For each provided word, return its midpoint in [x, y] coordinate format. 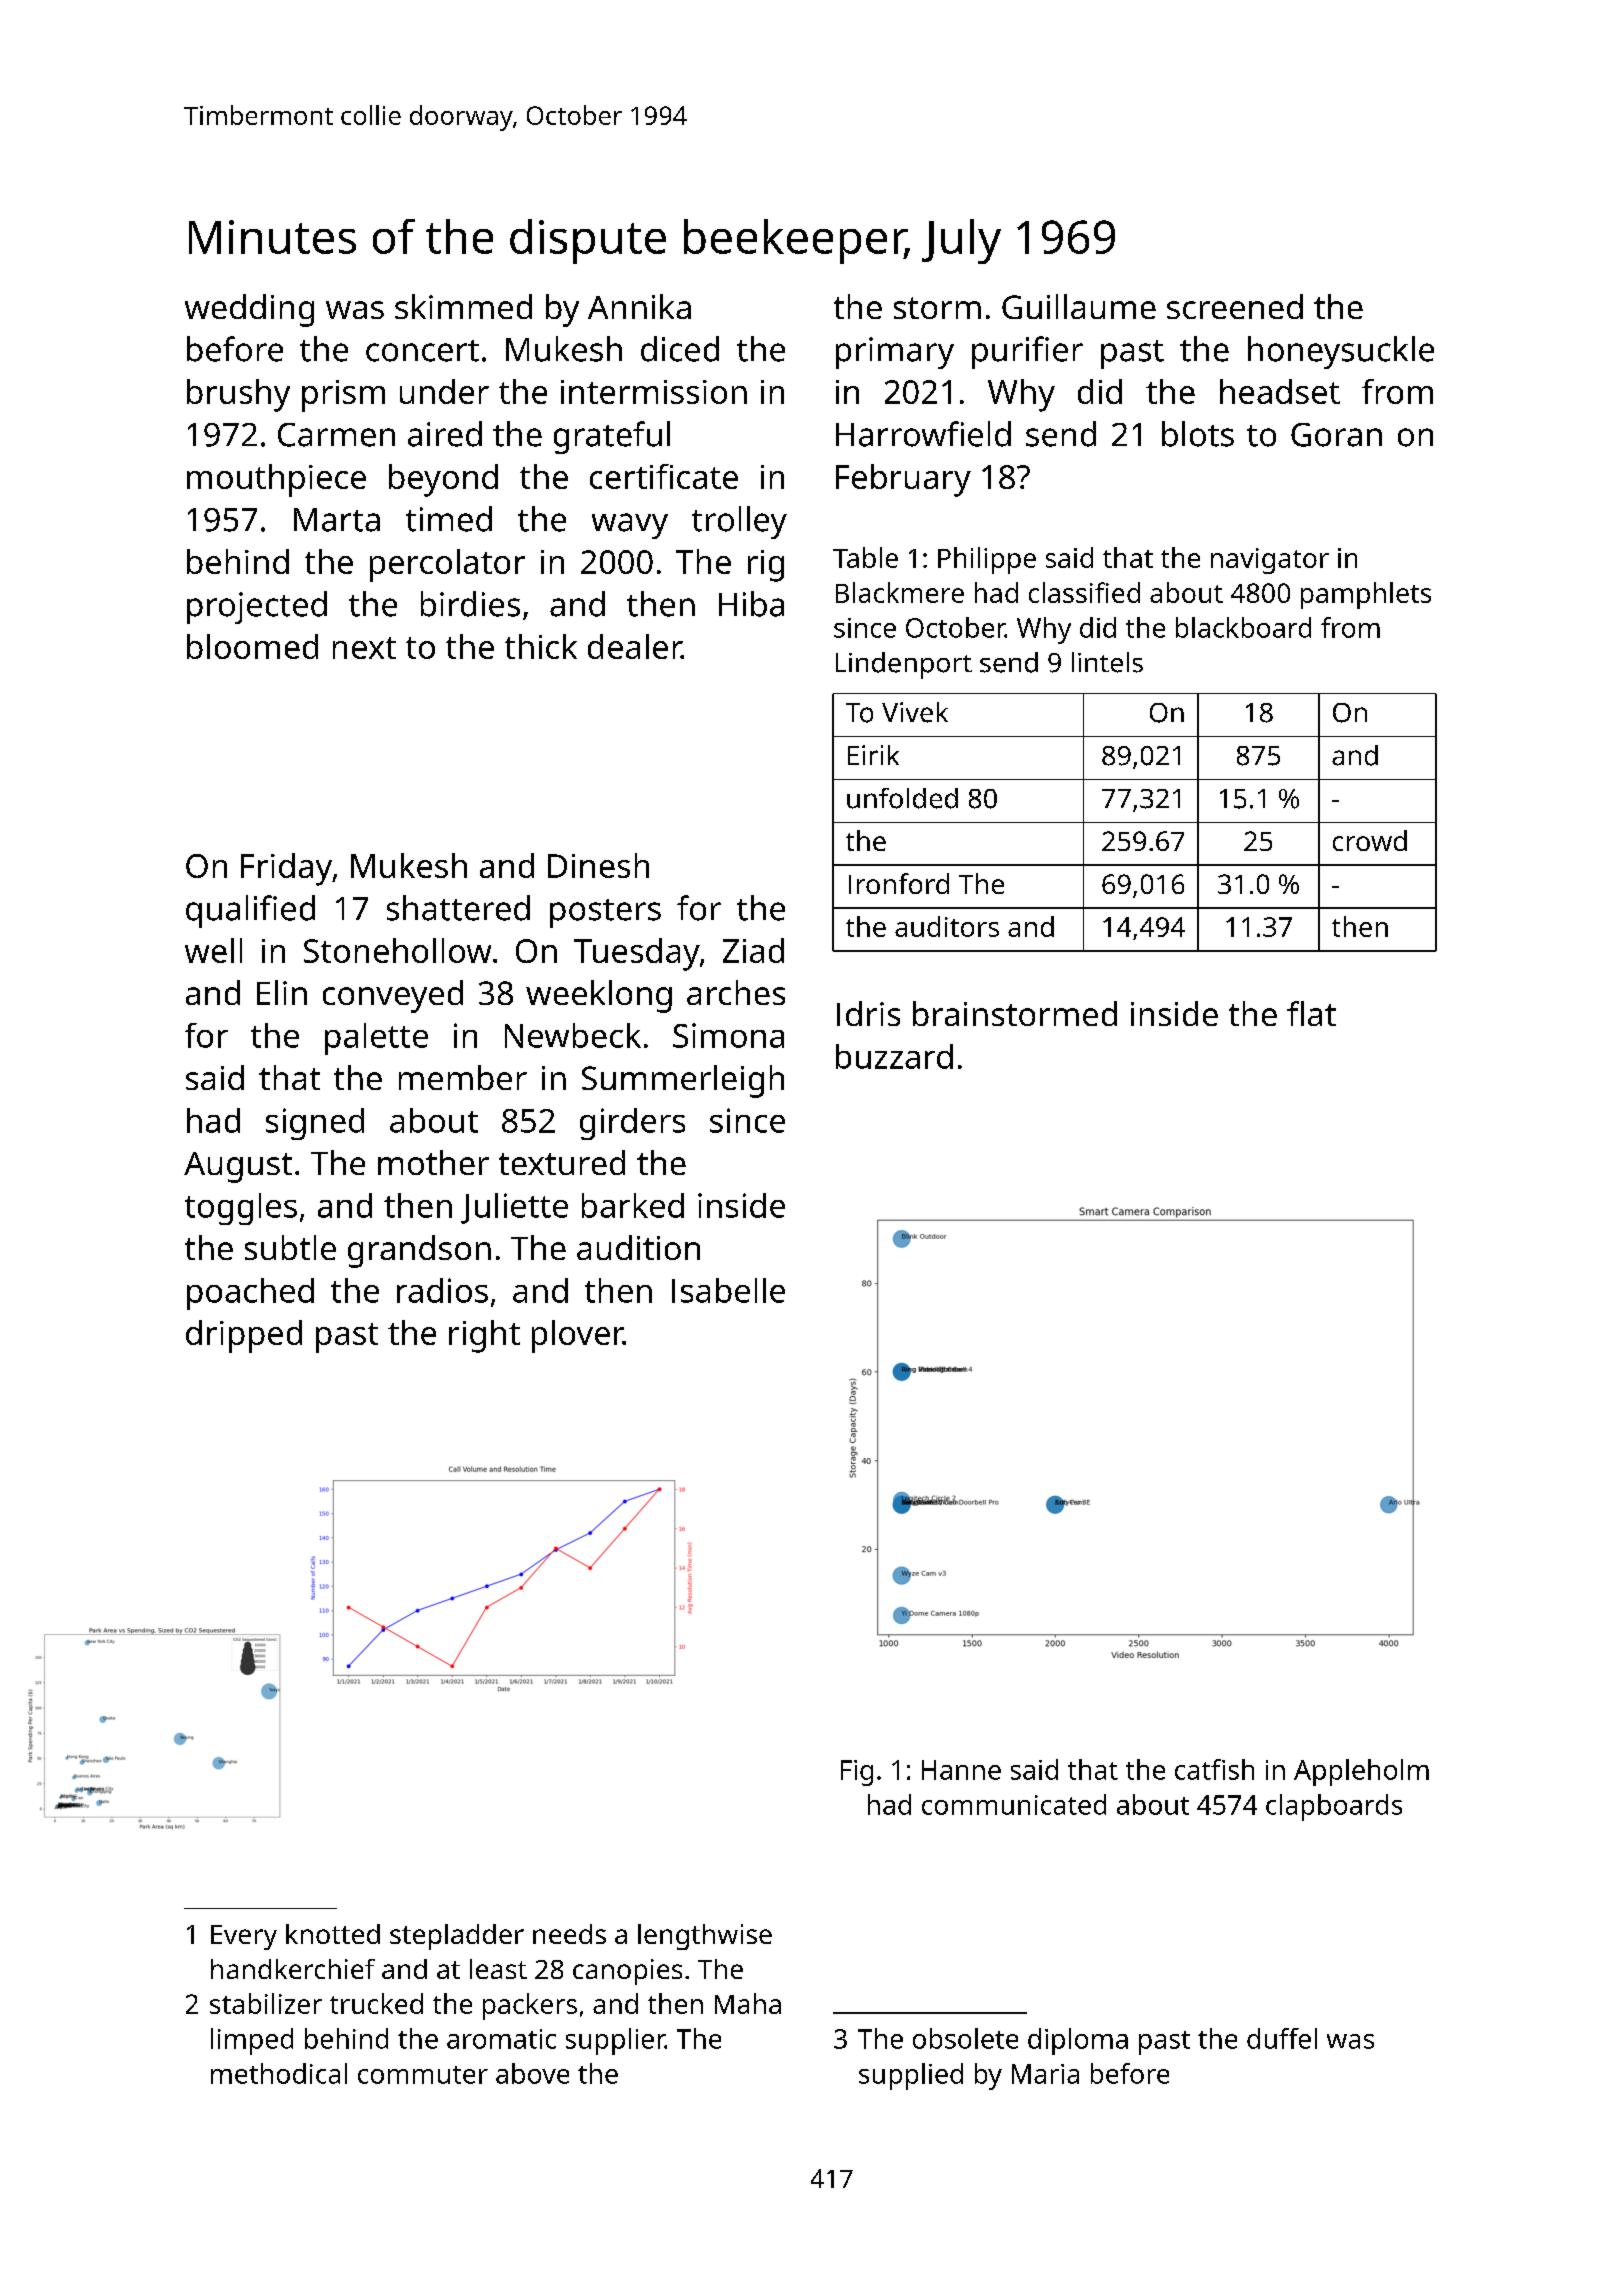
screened [1235, 306]
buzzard [894, 1056]
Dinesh [598, 865]
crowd [1370, 840]
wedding [249, 310]
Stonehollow [397, 950]
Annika [639, 306]
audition [638, 1247]
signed [315, 1124]
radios [442, 1290]
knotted [333, 1934]
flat [1311, 1013]
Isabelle [728, 1290]
